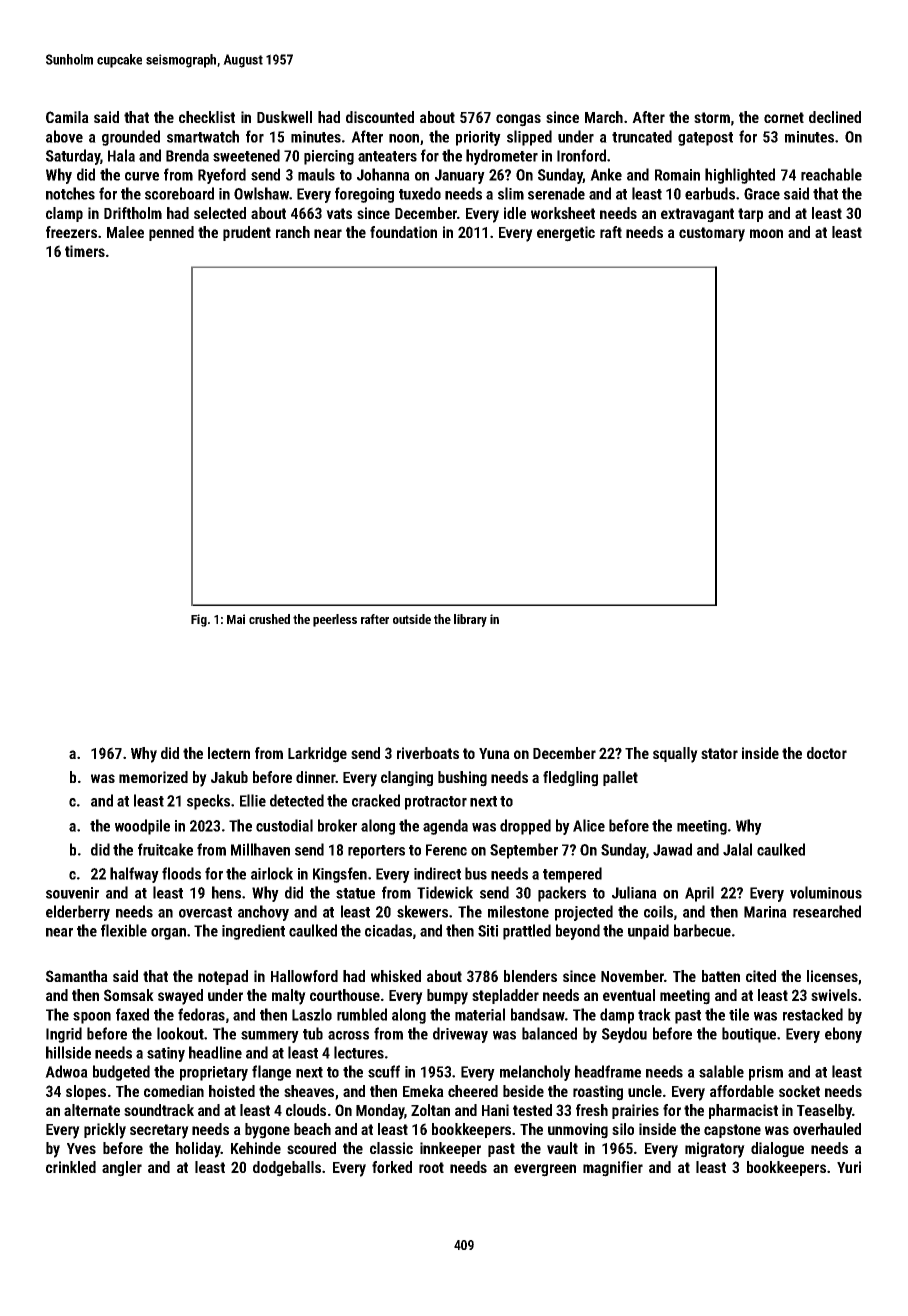  What do you see at coordinates (199, 620) in the screenshot?
I see `Fig` at bounding box center [199, 620].
